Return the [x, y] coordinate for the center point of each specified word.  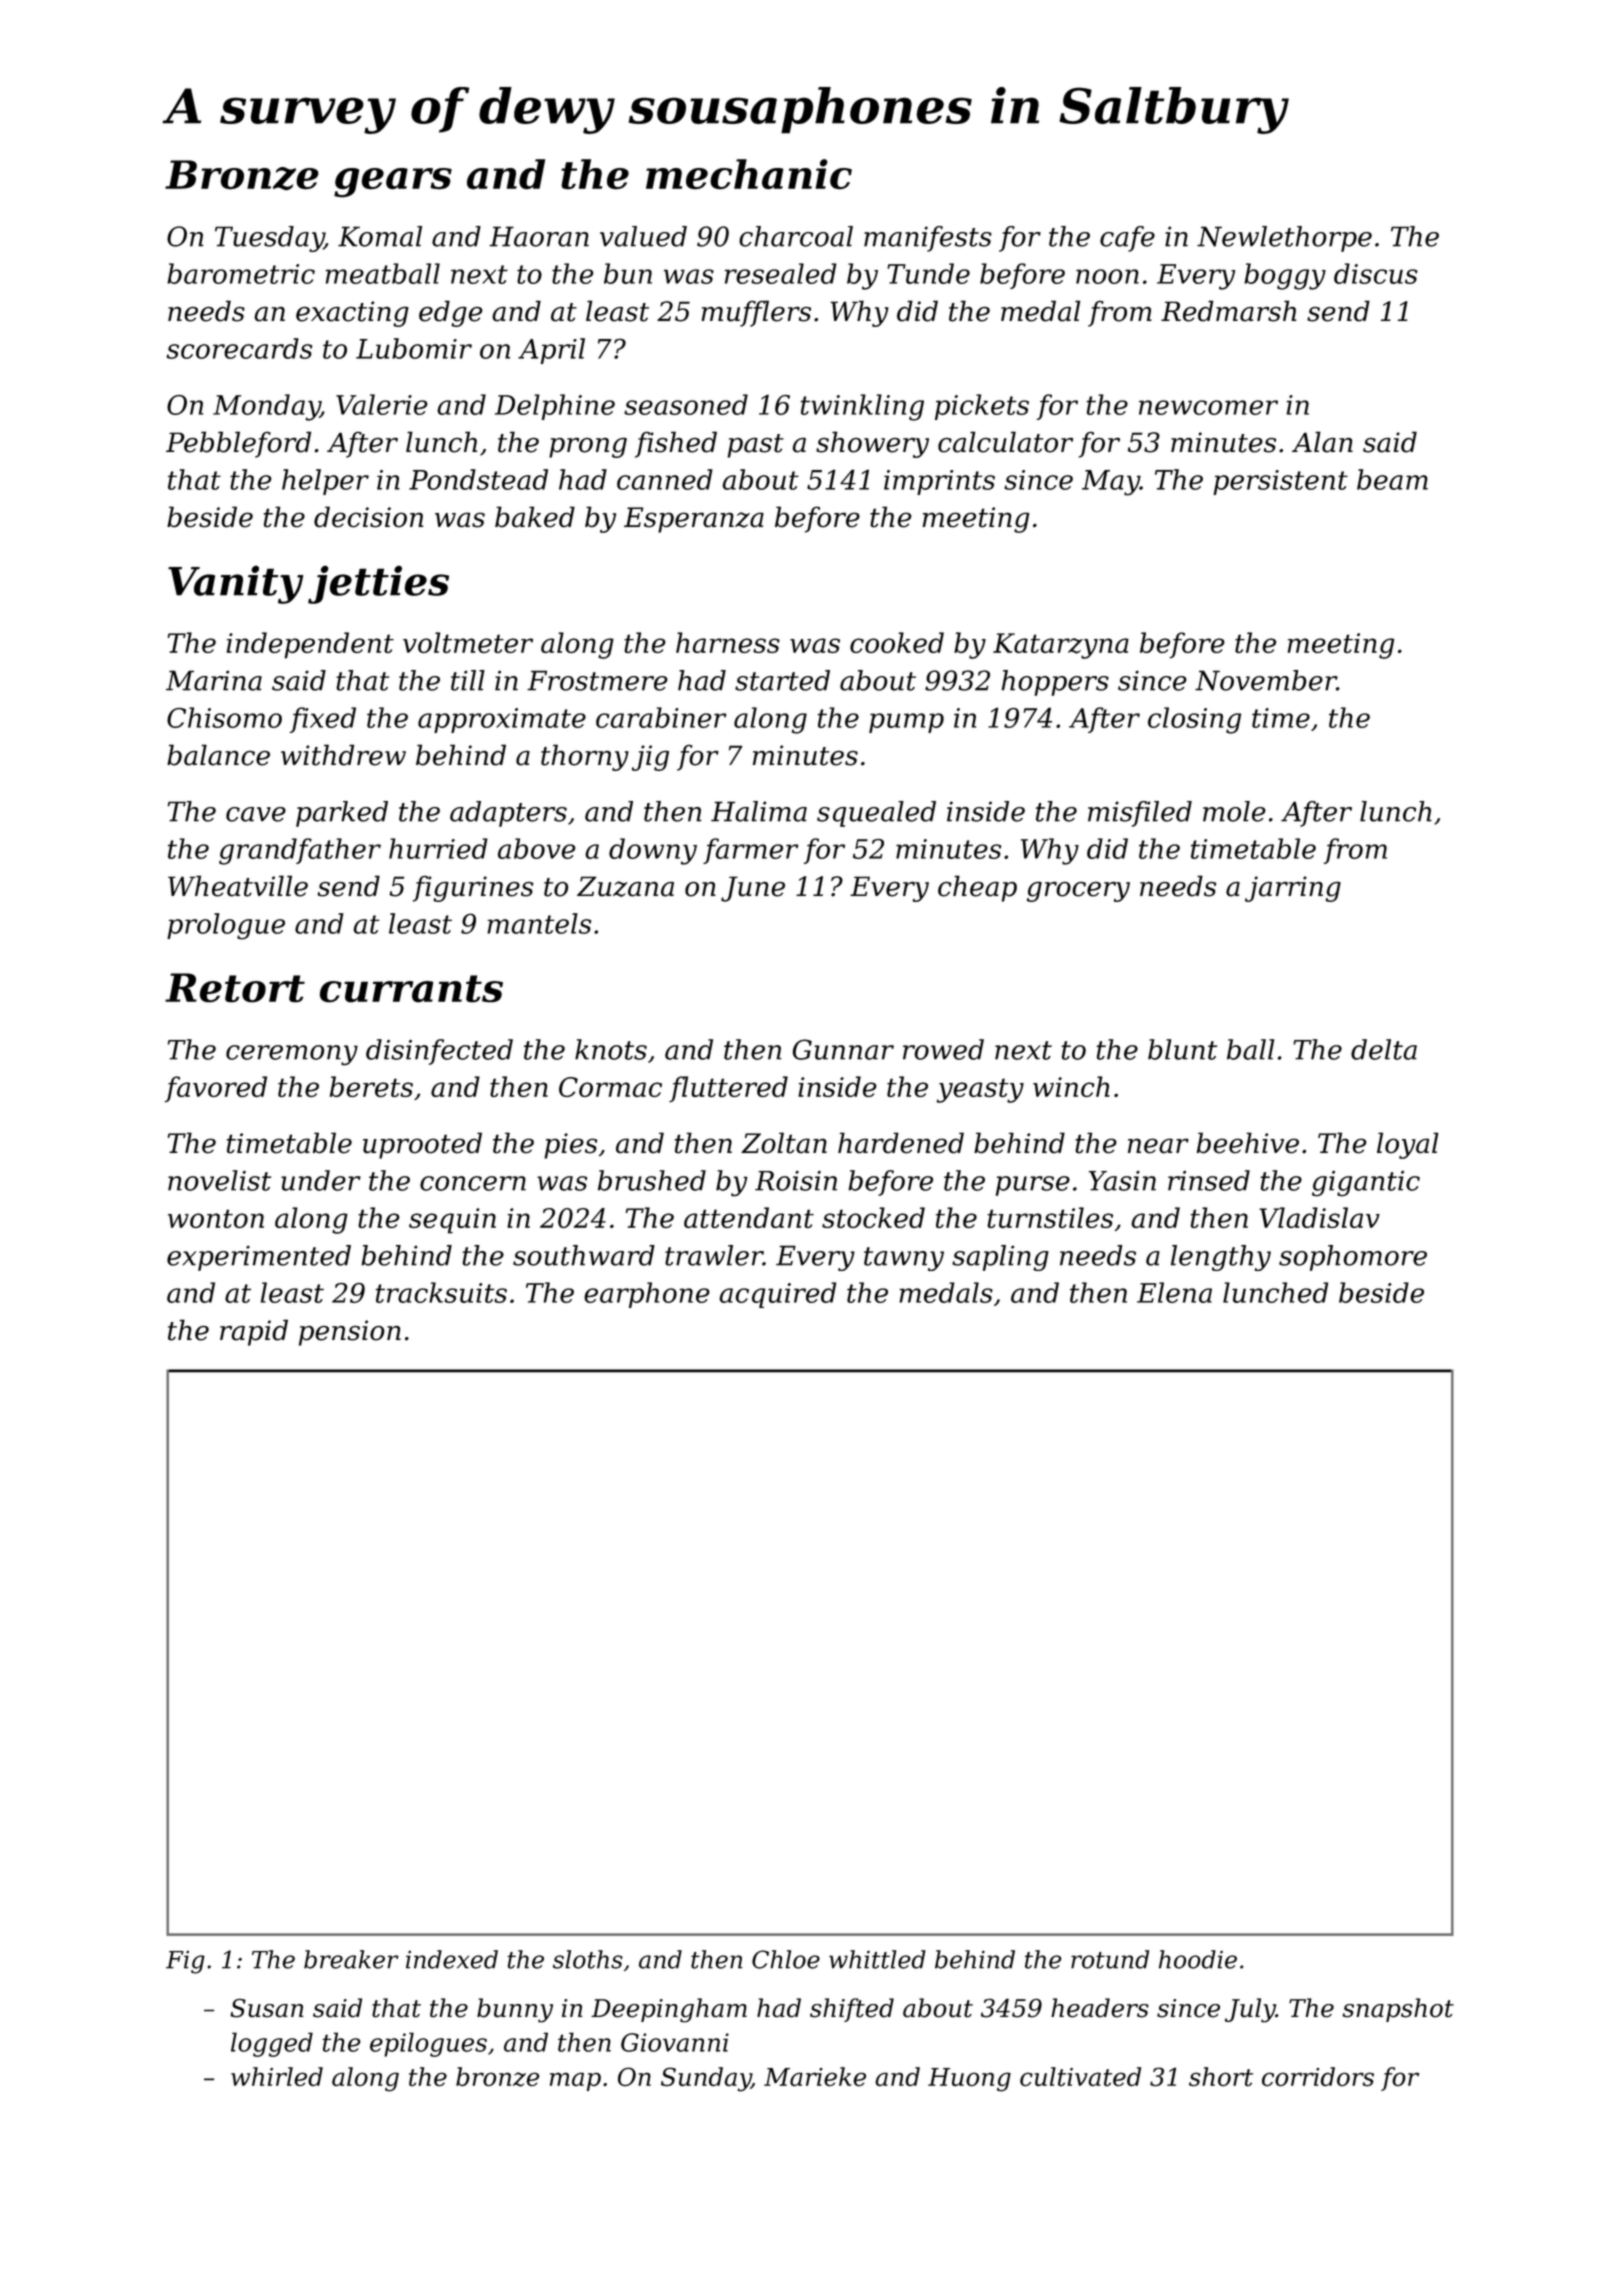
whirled [277, 2077]
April [551, 351]
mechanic [749, 174]
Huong [969, 2080]
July [1250, 2010]
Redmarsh [1228, 311]
